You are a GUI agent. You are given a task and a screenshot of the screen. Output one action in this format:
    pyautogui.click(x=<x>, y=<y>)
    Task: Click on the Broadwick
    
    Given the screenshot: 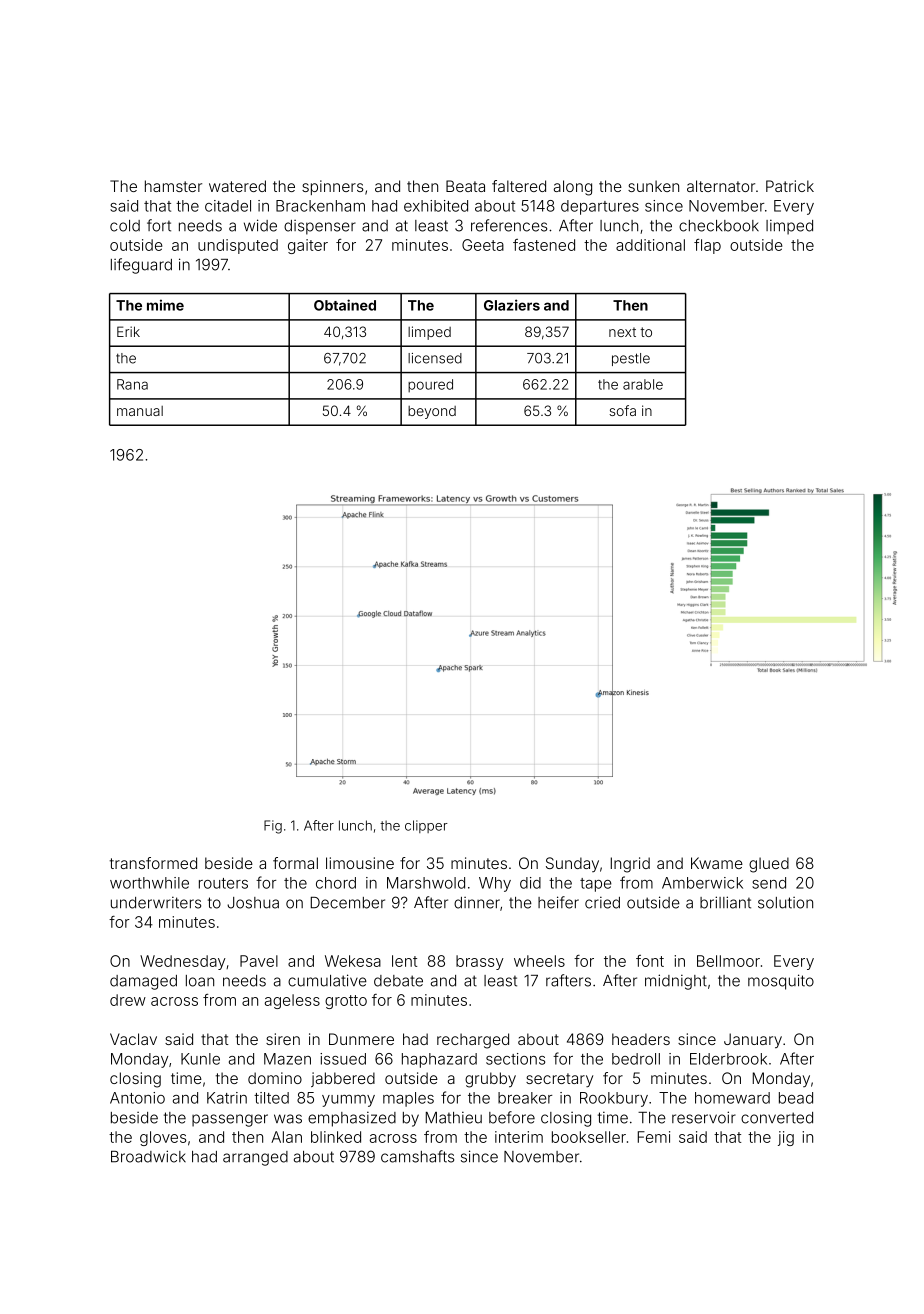 What is the action you would take?
    pyautogui.click(x=148, y=1156)
